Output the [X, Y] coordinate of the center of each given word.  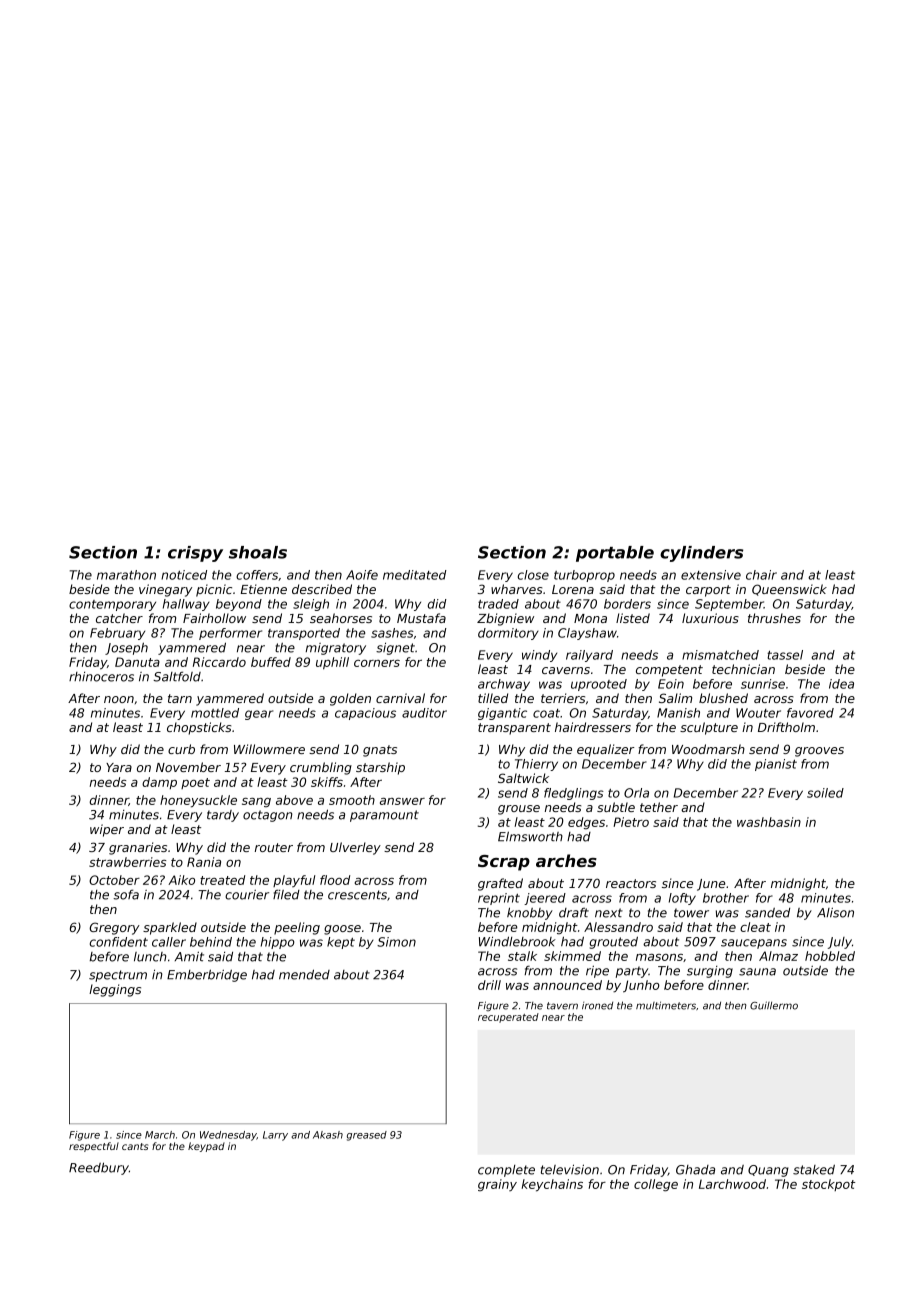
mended [304, 974]
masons [659, 957]
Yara [119, 767]
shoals [258, 552]
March [160, 1135]
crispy [195, 554]
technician [743, 669]
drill [489, 985]
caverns [566, 670]
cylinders [701, 554]
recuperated [508, 1018]
